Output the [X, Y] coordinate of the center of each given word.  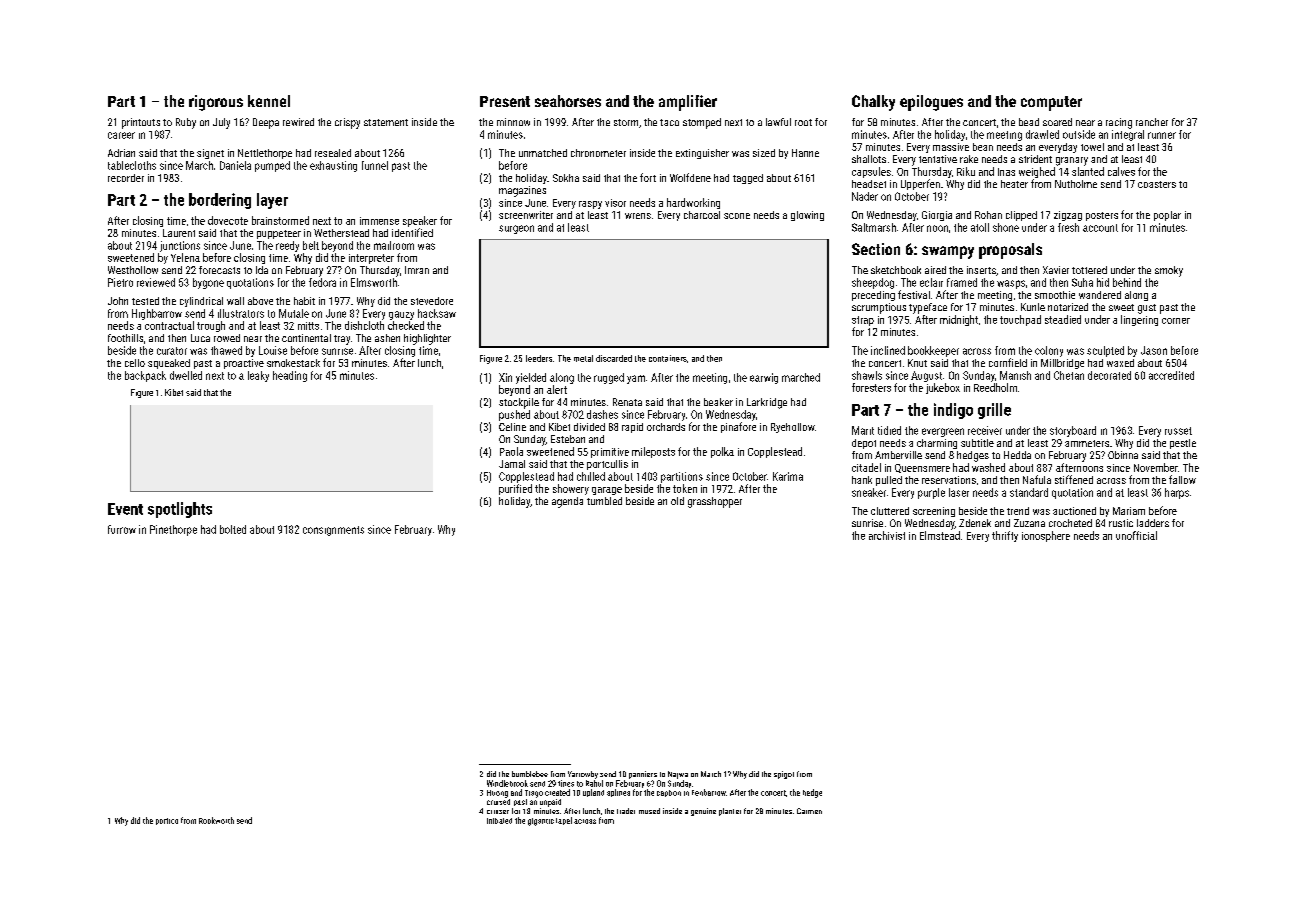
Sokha [566, 178]
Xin [505, 377]
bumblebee [530, 774]
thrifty [1005, 536]
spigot [784, 775]
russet [1178, 431]
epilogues [931, 103]
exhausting [333, 166]
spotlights [180, 510]
